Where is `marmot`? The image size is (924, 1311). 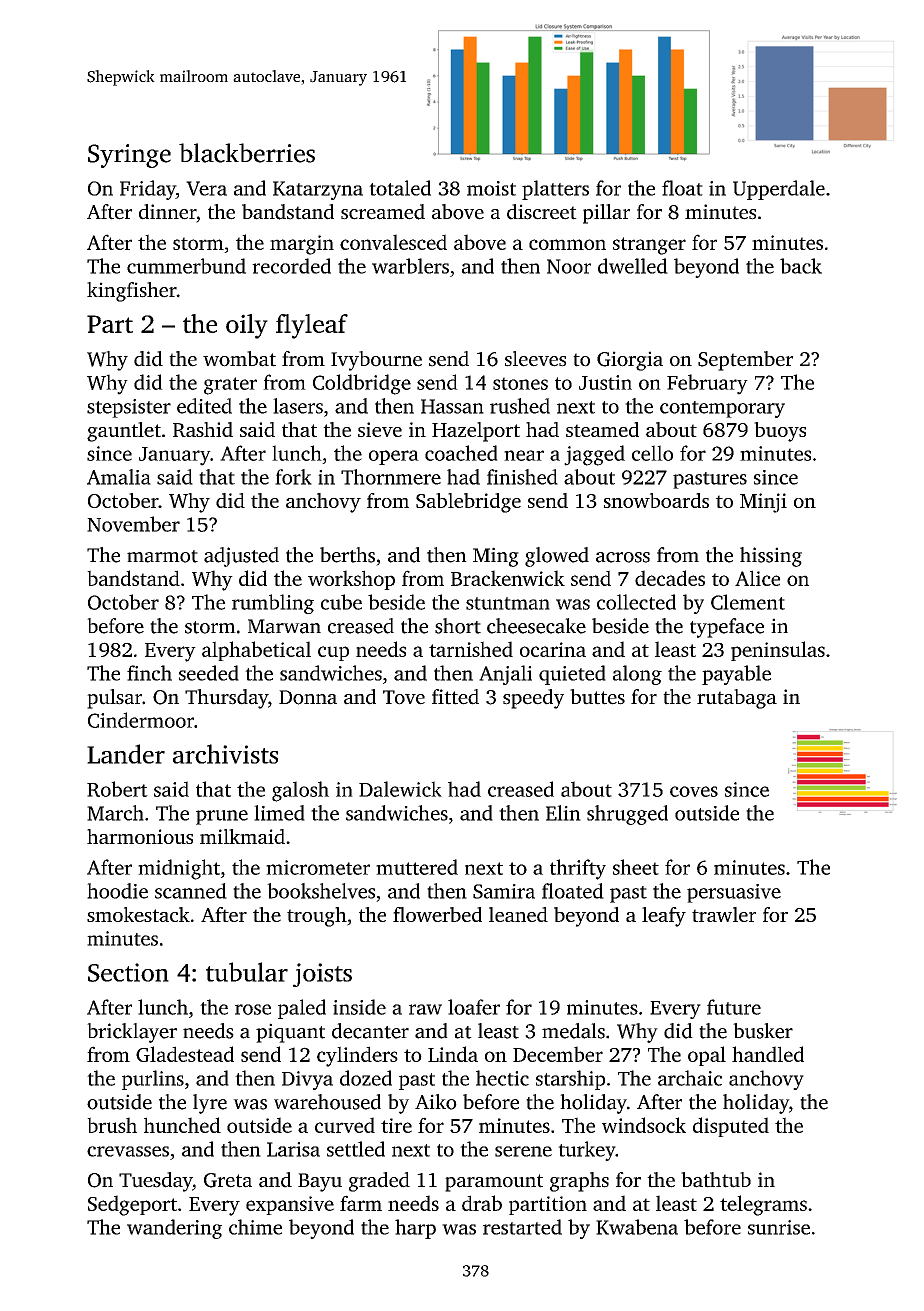 marmot is located at coordinates (162, 556).
